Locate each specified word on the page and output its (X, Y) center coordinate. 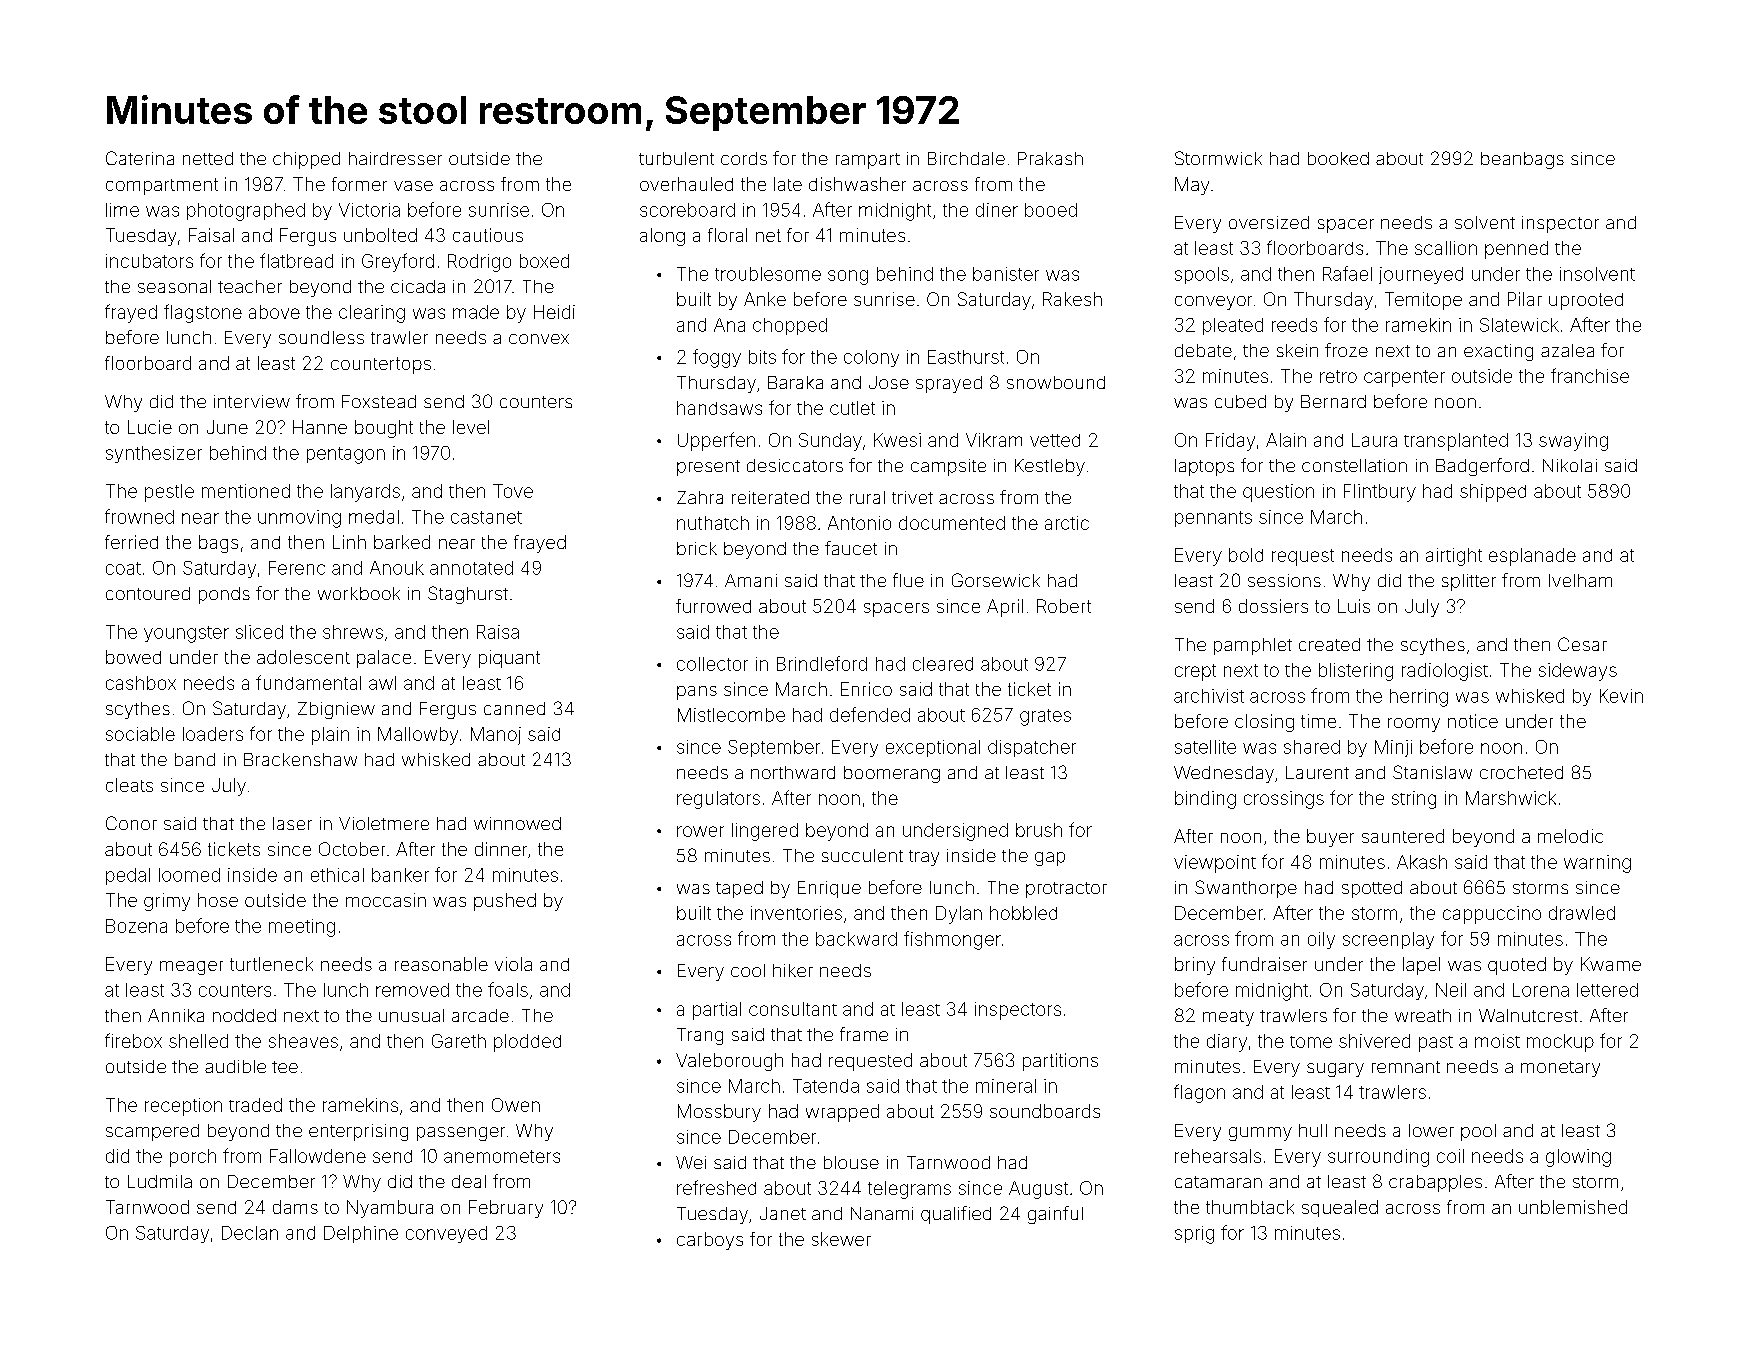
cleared (943, 664)
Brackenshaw (300, 759)
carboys (710, 1241)
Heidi (554, 312)
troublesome (768, 274)
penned (1516, 250)
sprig (1194, 1235)
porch (193, 1158)
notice (1473, 721)
